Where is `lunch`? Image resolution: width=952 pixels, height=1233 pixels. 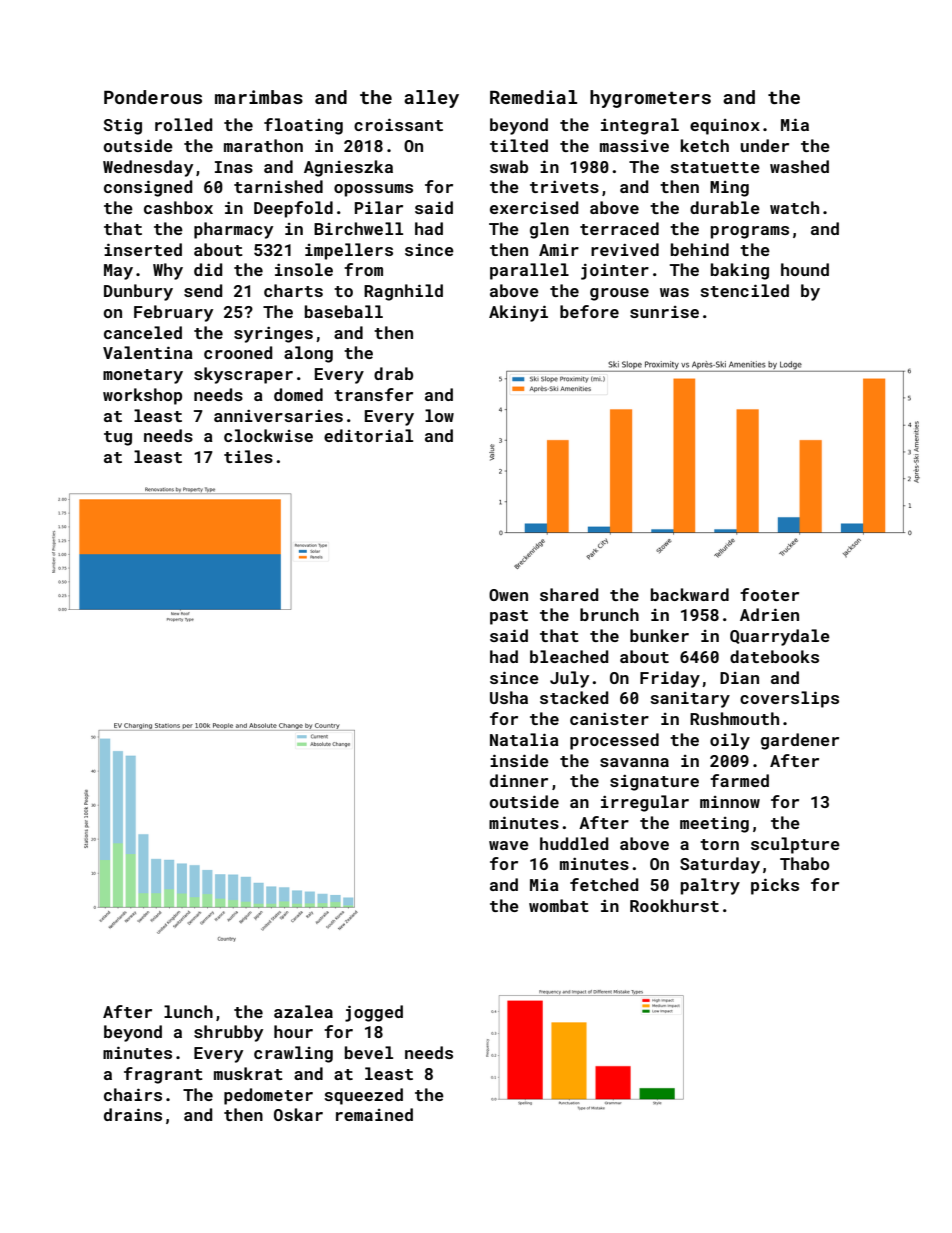
lunch is located at coordinates (188, 1011).
